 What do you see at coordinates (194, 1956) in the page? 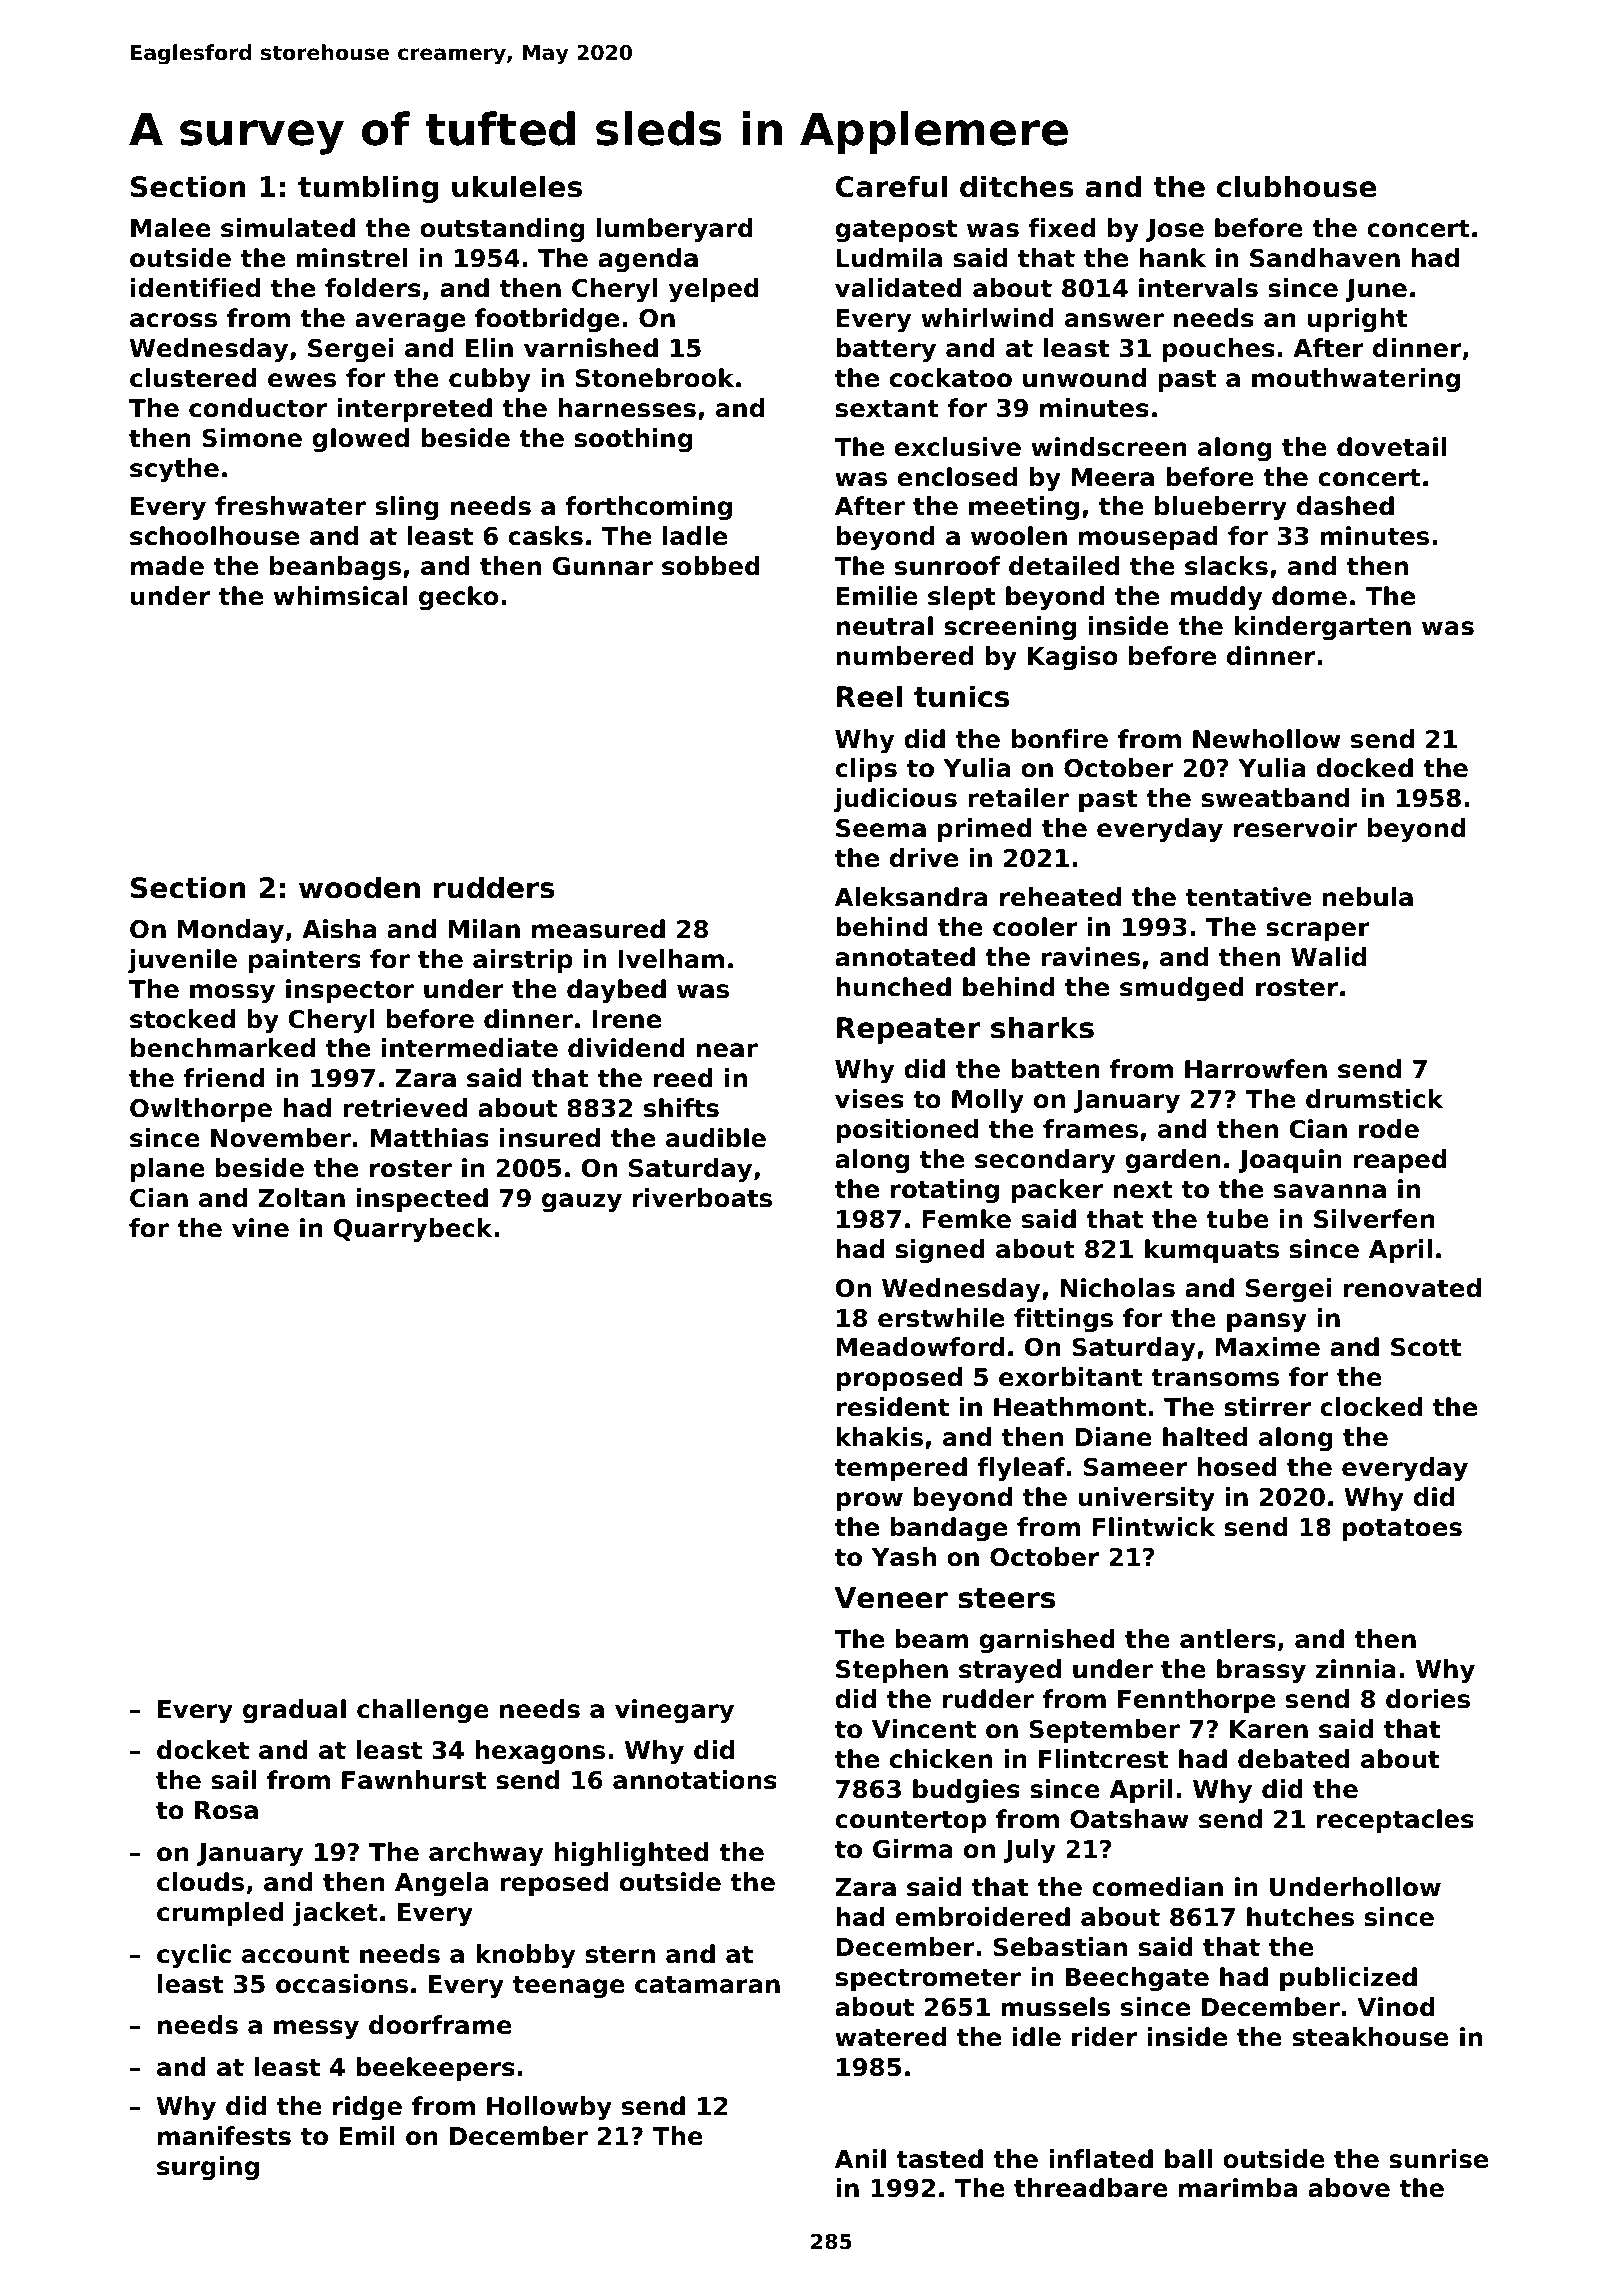
I see `cyclic` at bounding box center [194, 1956].
